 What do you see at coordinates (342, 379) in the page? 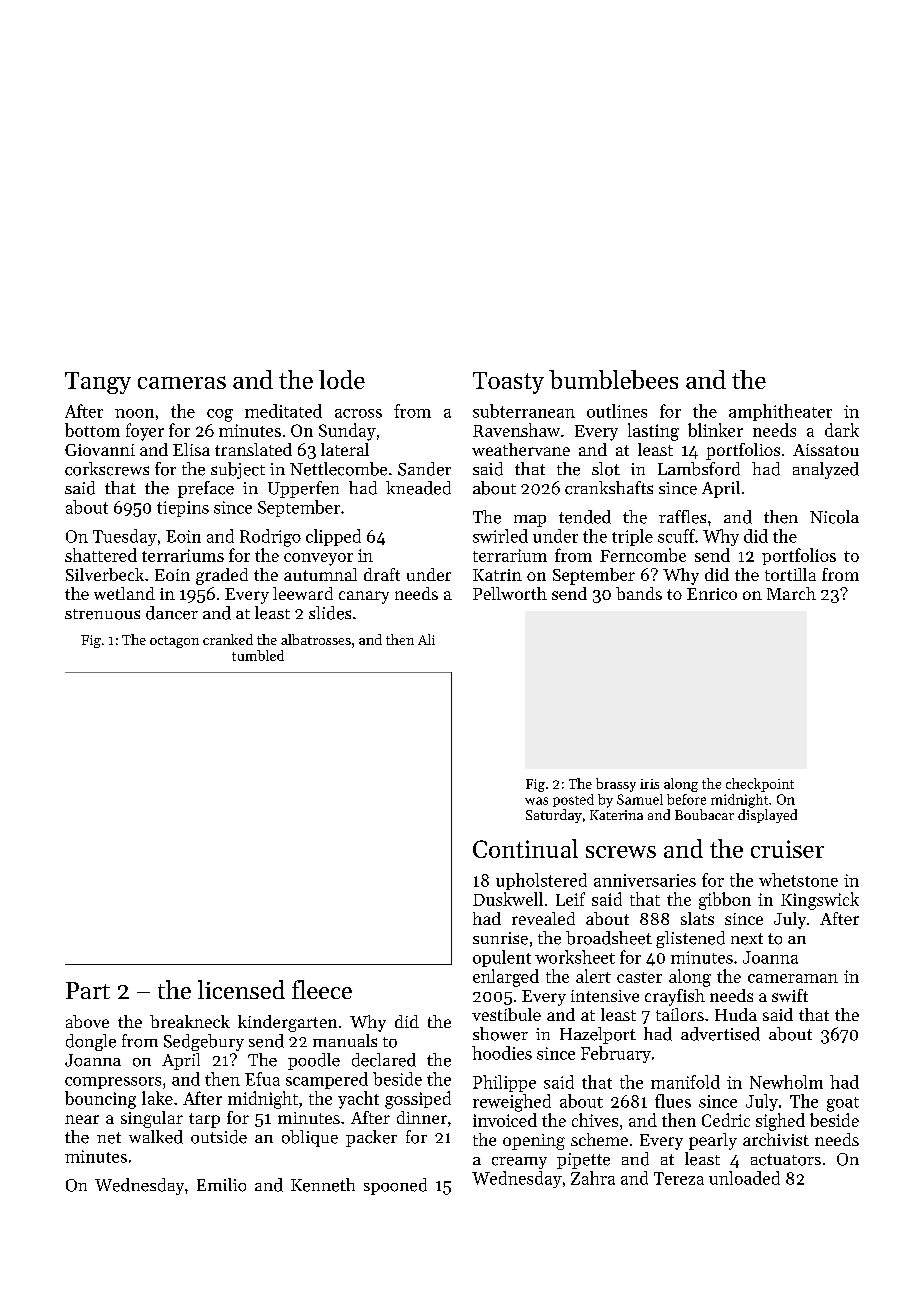
I see `lode` at bounding box center [342, 379].
